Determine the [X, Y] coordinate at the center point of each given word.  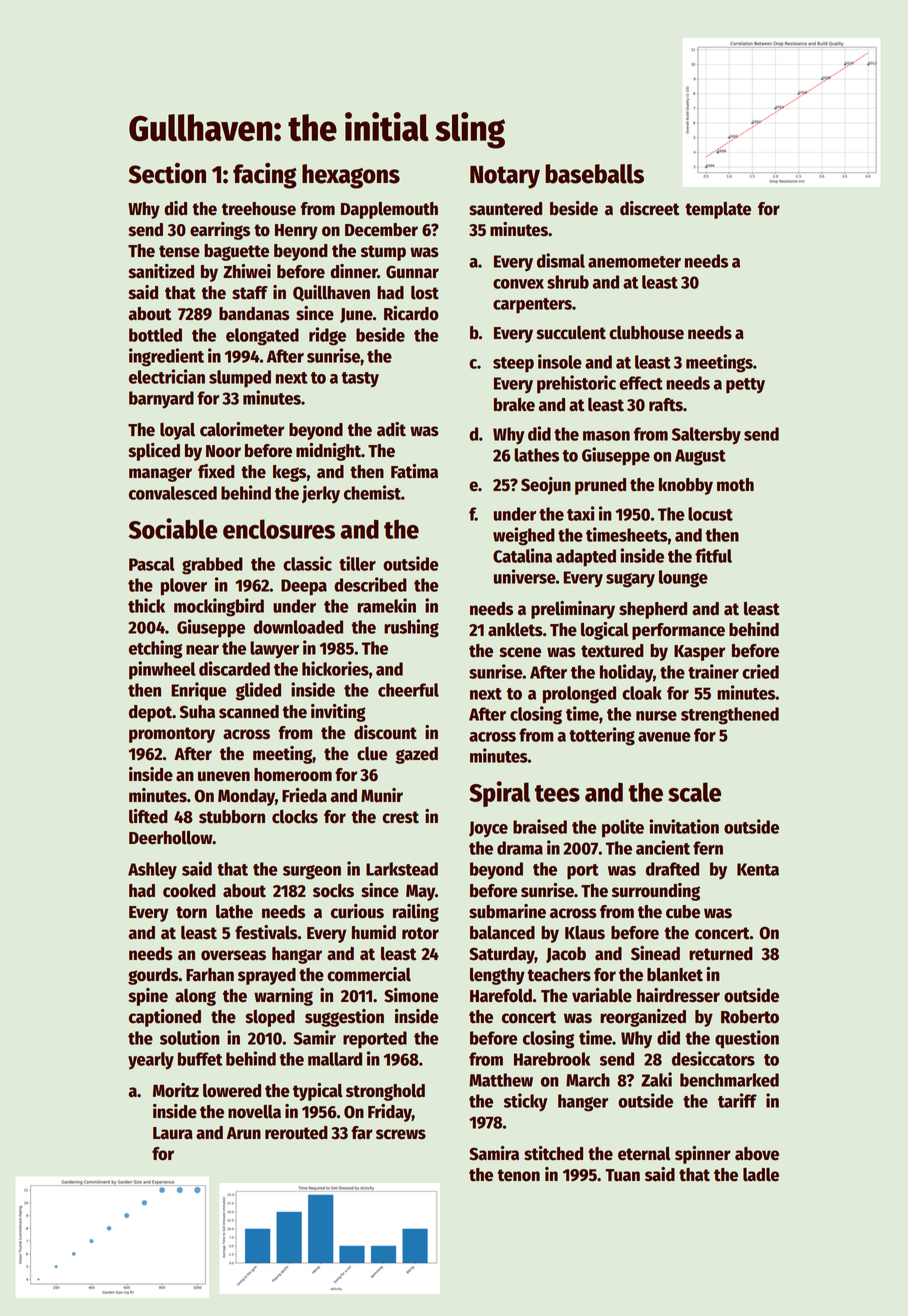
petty [745, 386]
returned [721, 954]
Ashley [152, 871]
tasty [360, 380]
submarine [507, 911]
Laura [173, 1133]
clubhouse [646, 333]
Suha [197, 712]
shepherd [653, 610]
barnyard [161, 400]
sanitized [161, 271]
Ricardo [411, 313]
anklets [515, 630]
